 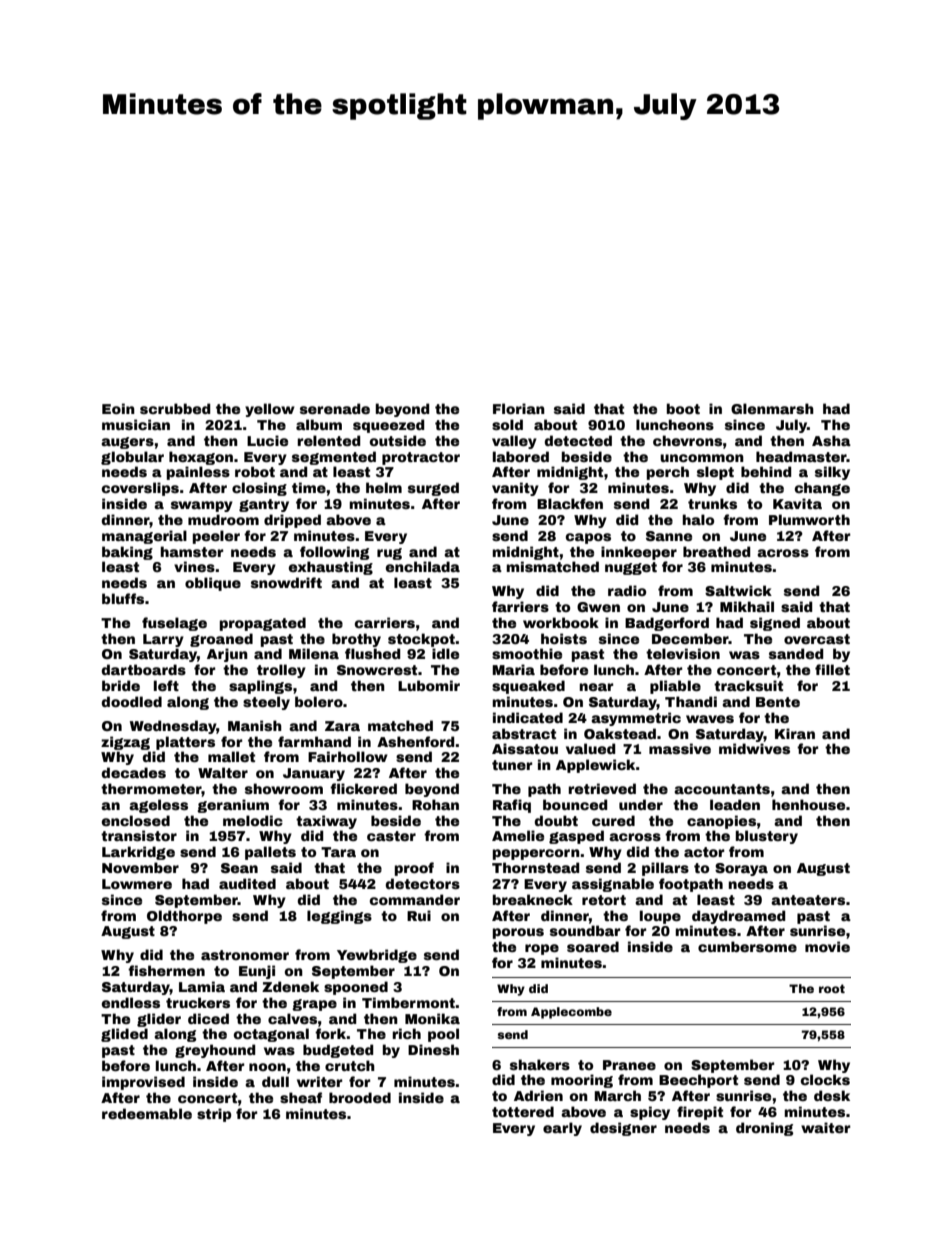 I want to click on noon, so click(x=267, y=1067).
